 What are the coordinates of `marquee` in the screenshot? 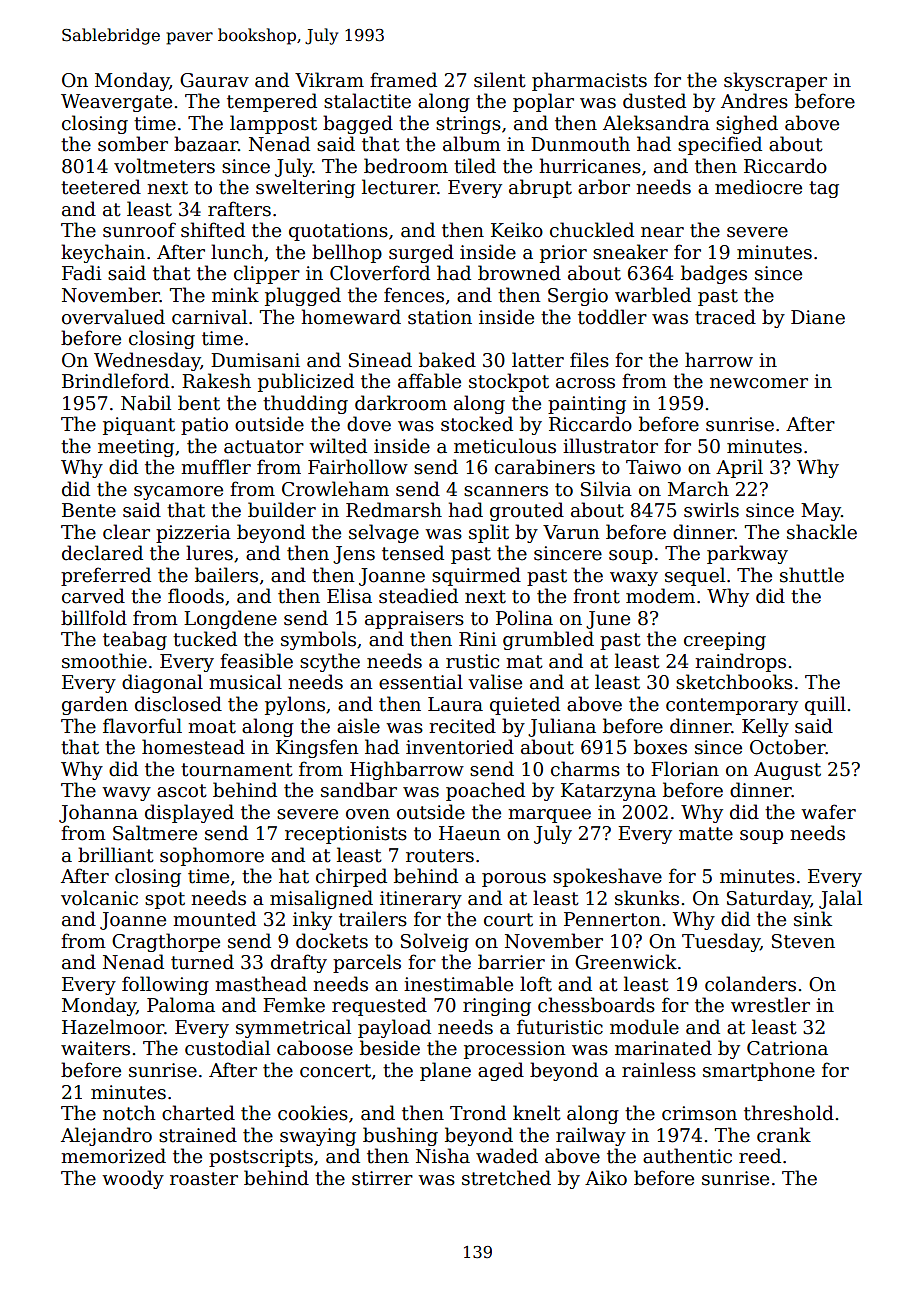 It's located at (549, 816).
